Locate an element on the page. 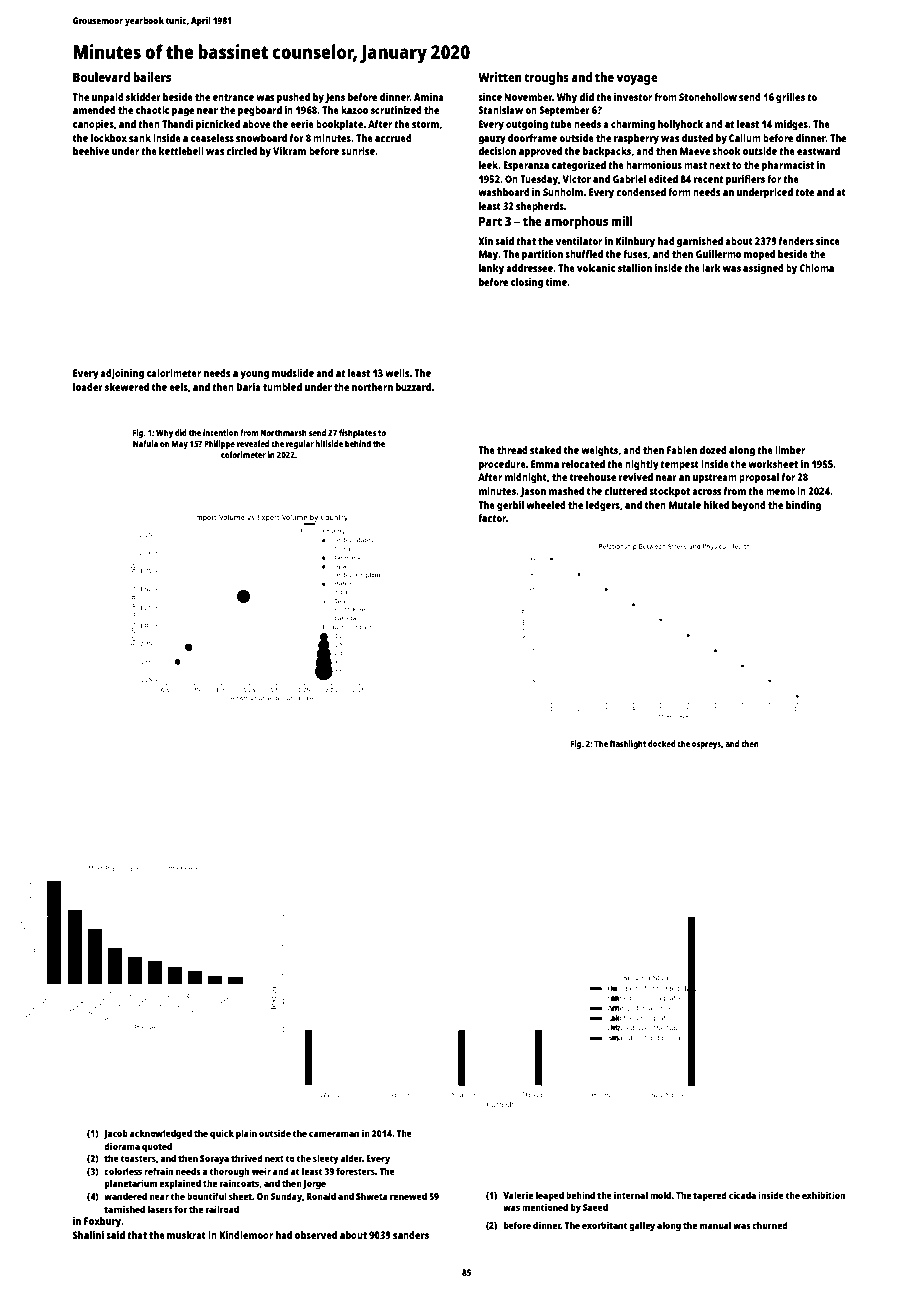  eastward is located at coordinates (818, 151).
